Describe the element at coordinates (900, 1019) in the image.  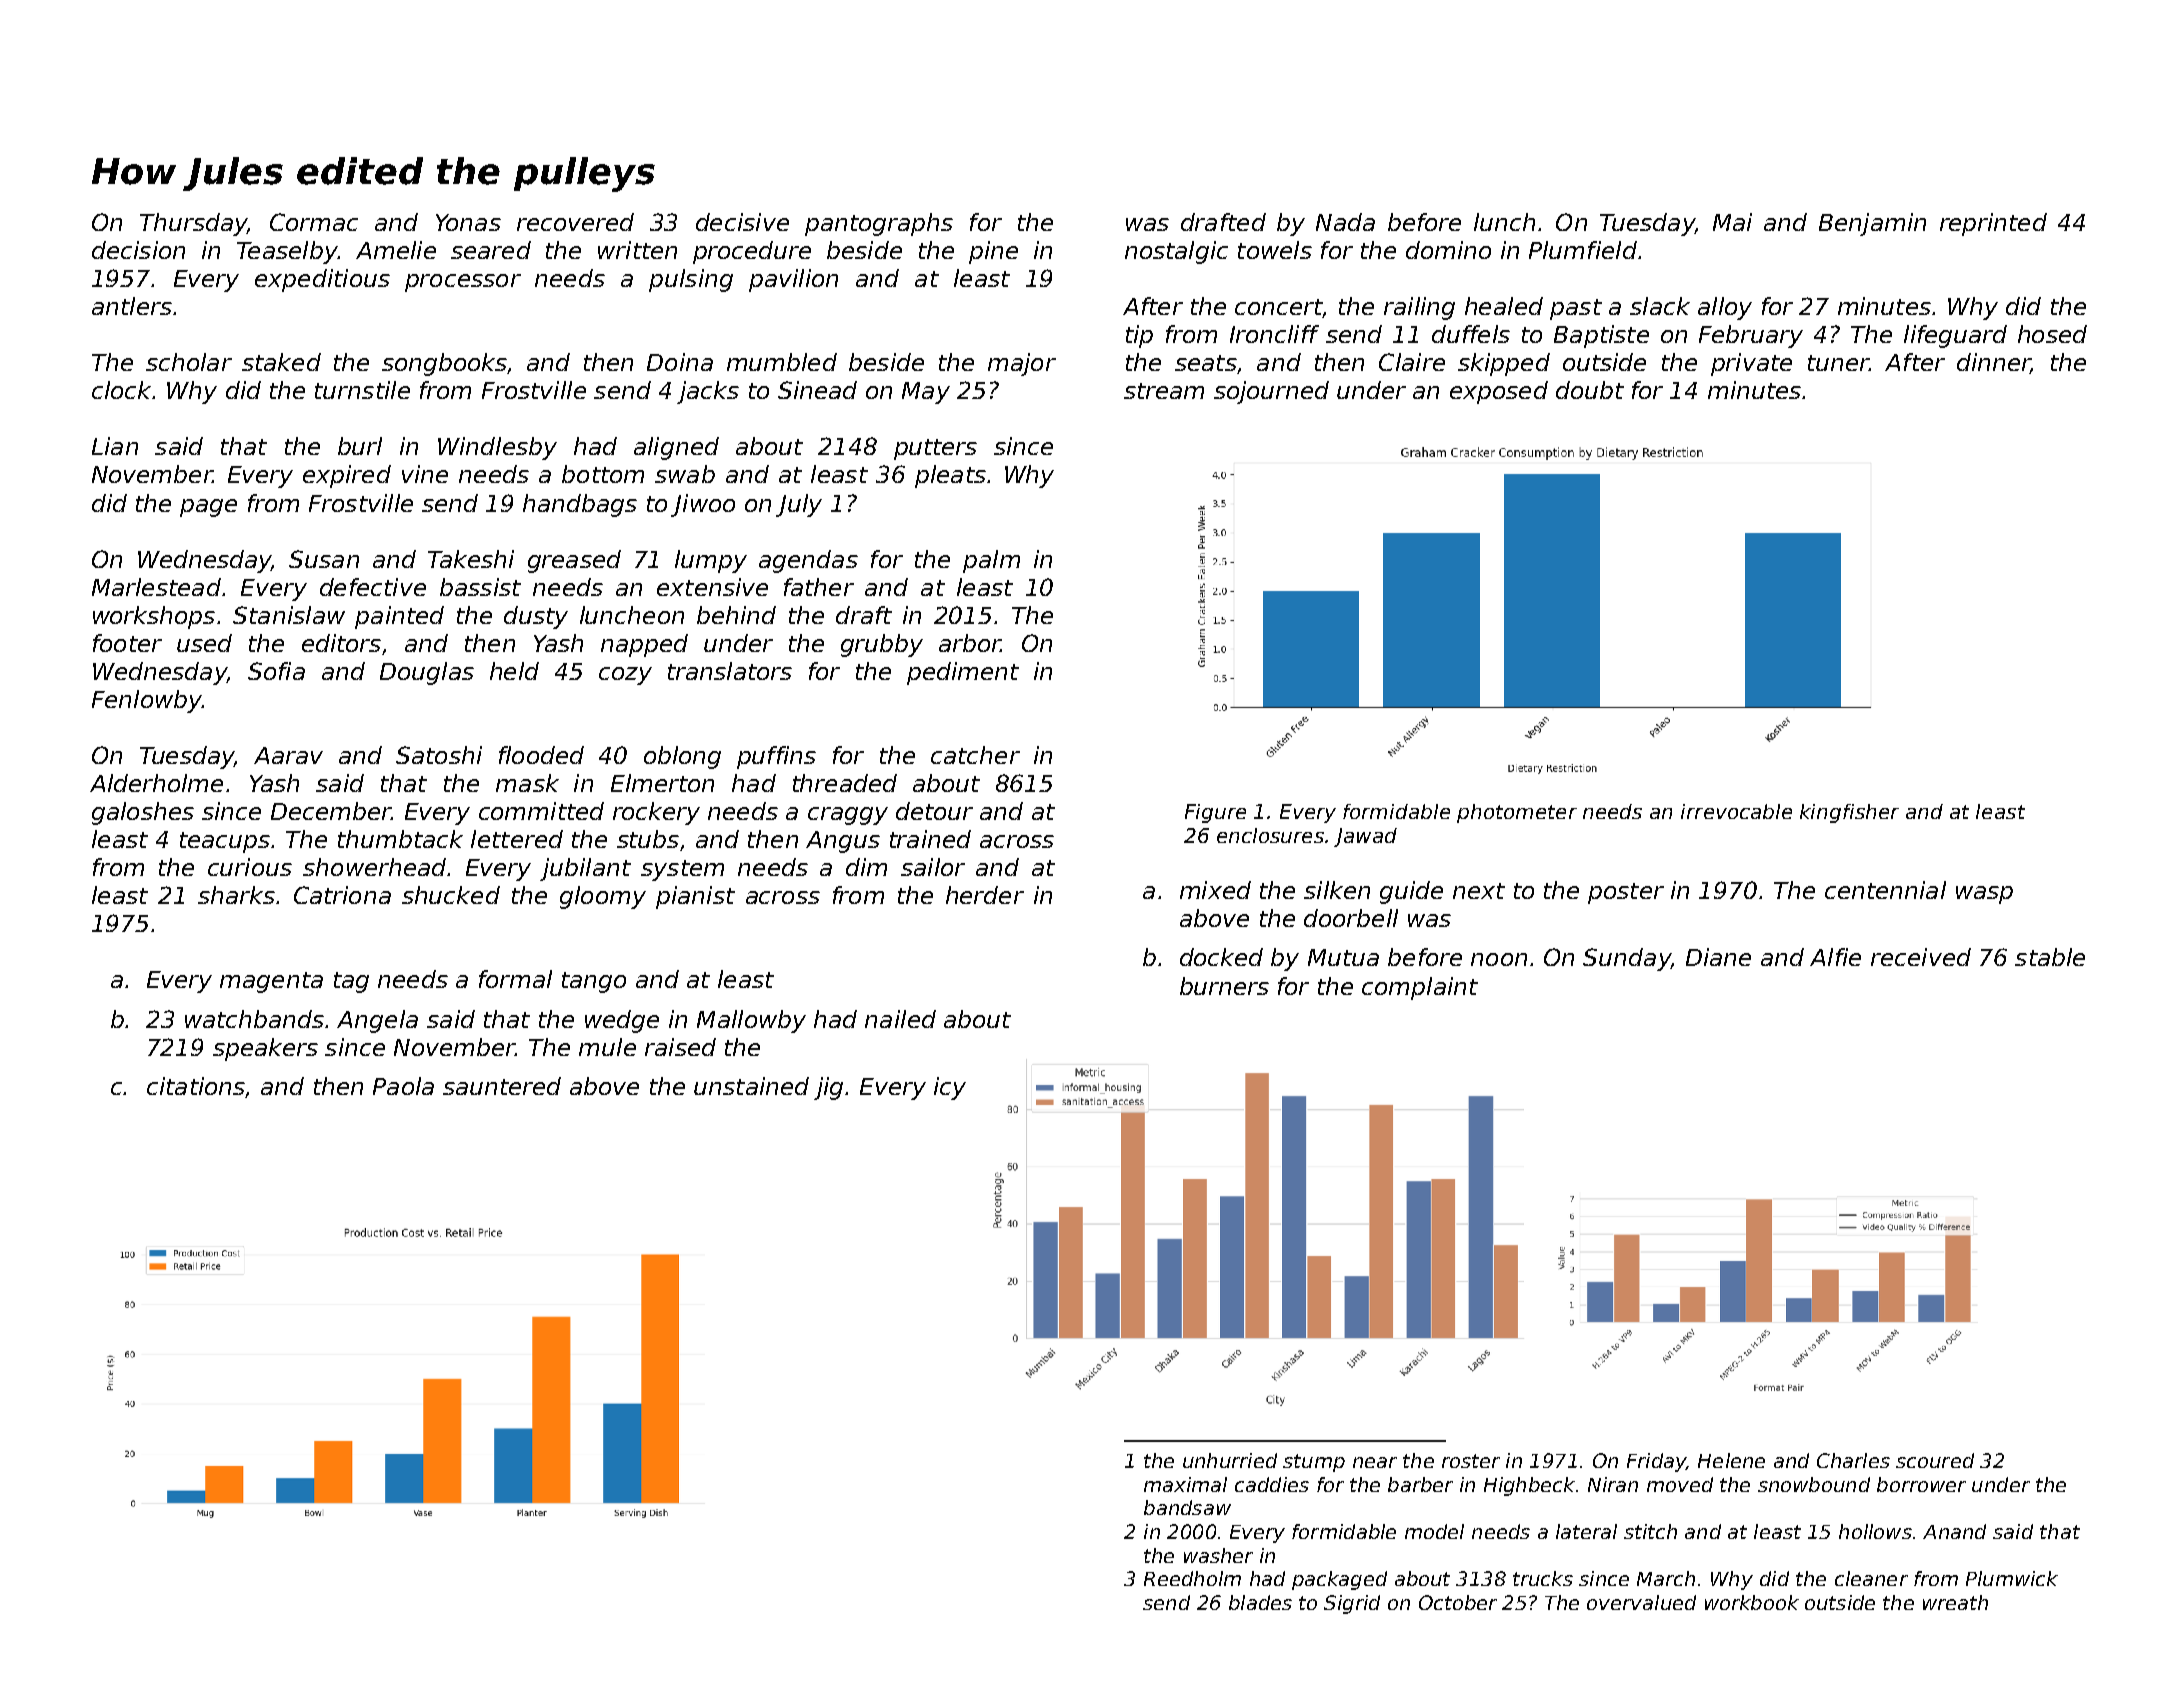
I see `nailed` at that location.
